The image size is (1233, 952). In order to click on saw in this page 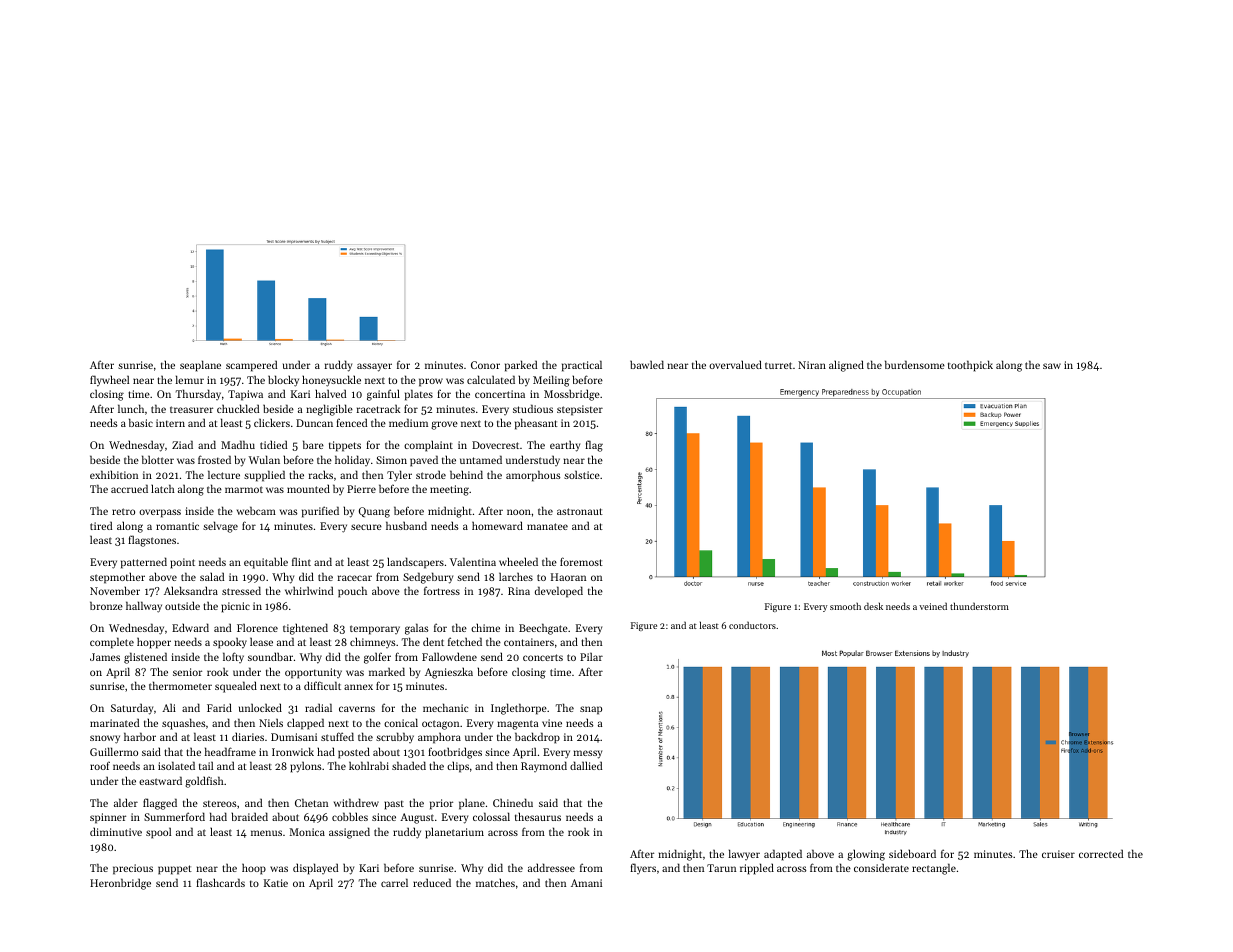, I will do `click(1052, 366)`.
